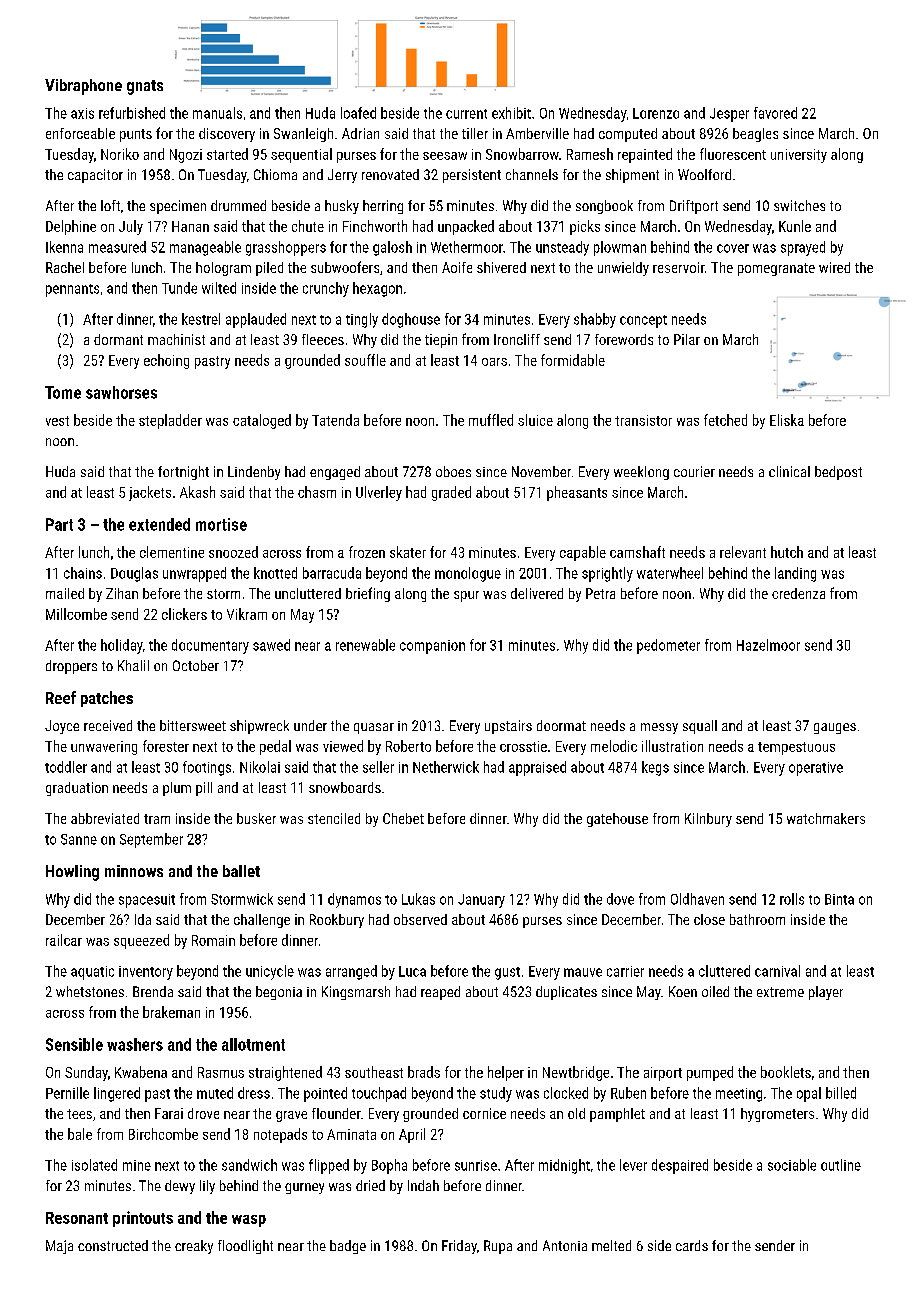  What do you see at coordinates (217, 113) in the screenshot?
I see `manuals` at bounding box center [217, 113].
